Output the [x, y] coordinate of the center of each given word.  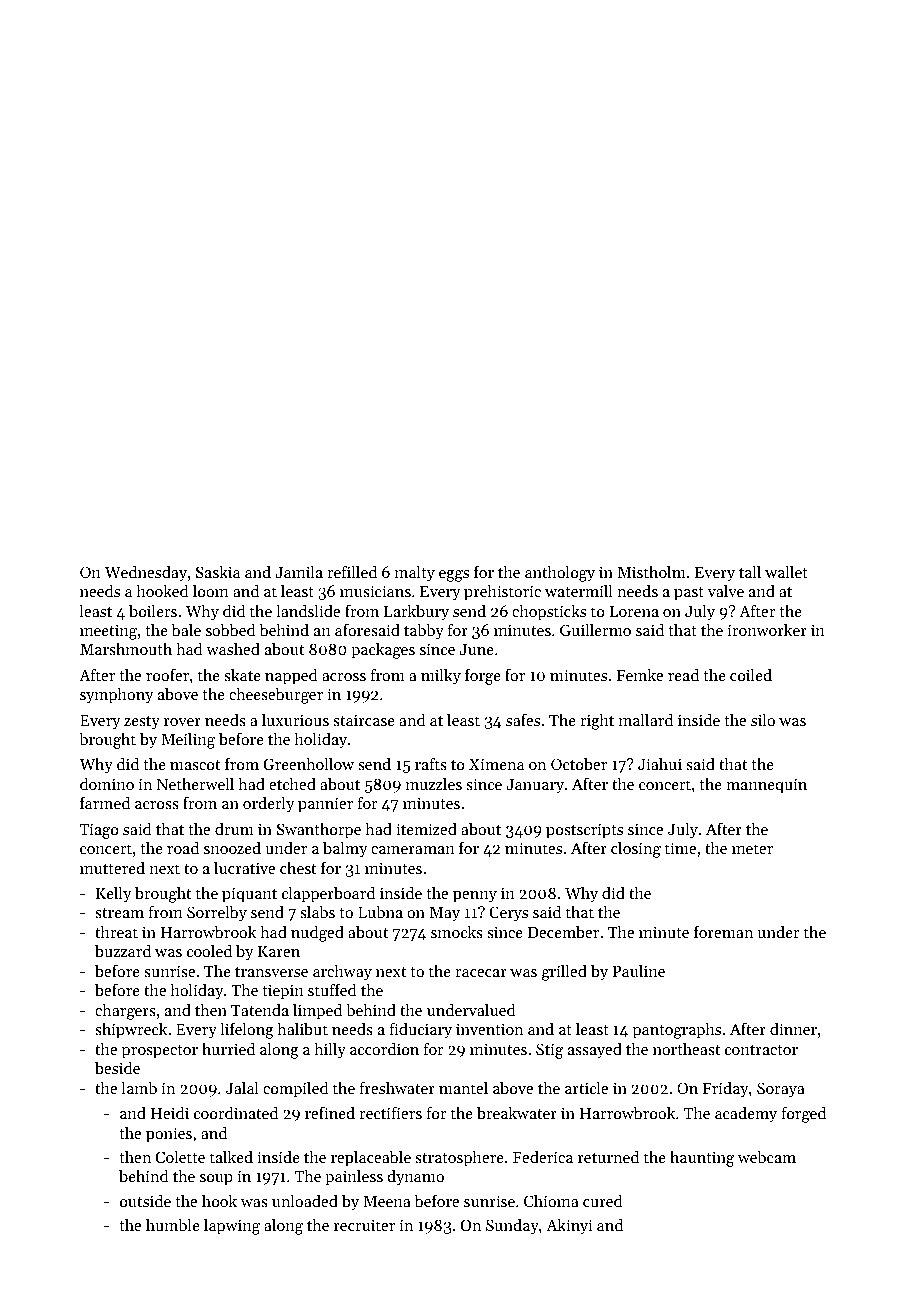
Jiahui [660, 764]
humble [173, 1225]
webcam [767, 1157]
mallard [646, 720]
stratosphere [459, 1159]
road [183, 848]
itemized [426, 829]
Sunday [512, 1227]
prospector [160, 1052]
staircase [364, 720]
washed [233, 649]
